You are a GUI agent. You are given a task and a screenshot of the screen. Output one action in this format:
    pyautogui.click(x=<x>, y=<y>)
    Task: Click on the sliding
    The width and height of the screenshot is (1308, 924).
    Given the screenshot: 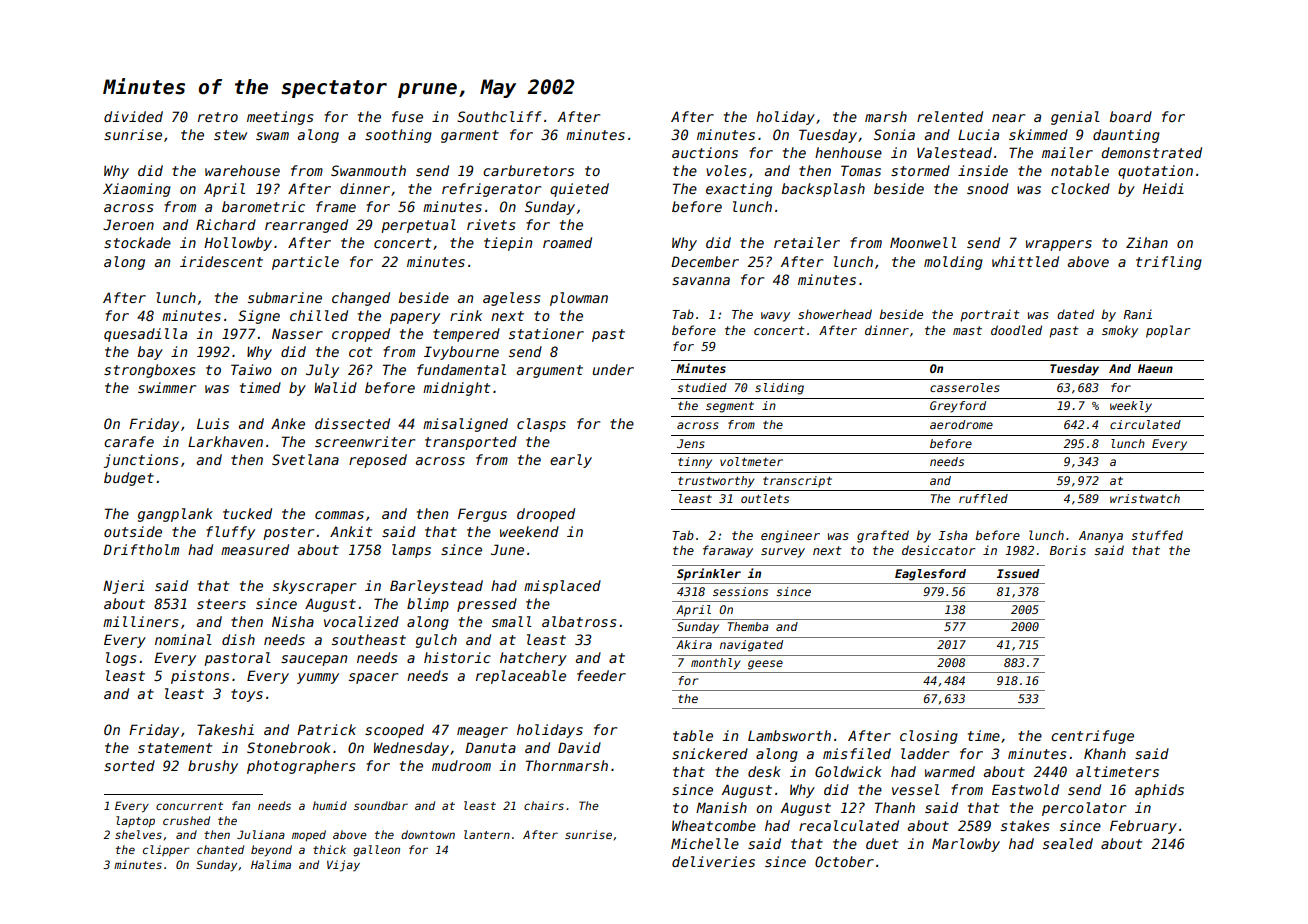 What is the action you would take?
    pyautogui.click(x=779, y=389)
